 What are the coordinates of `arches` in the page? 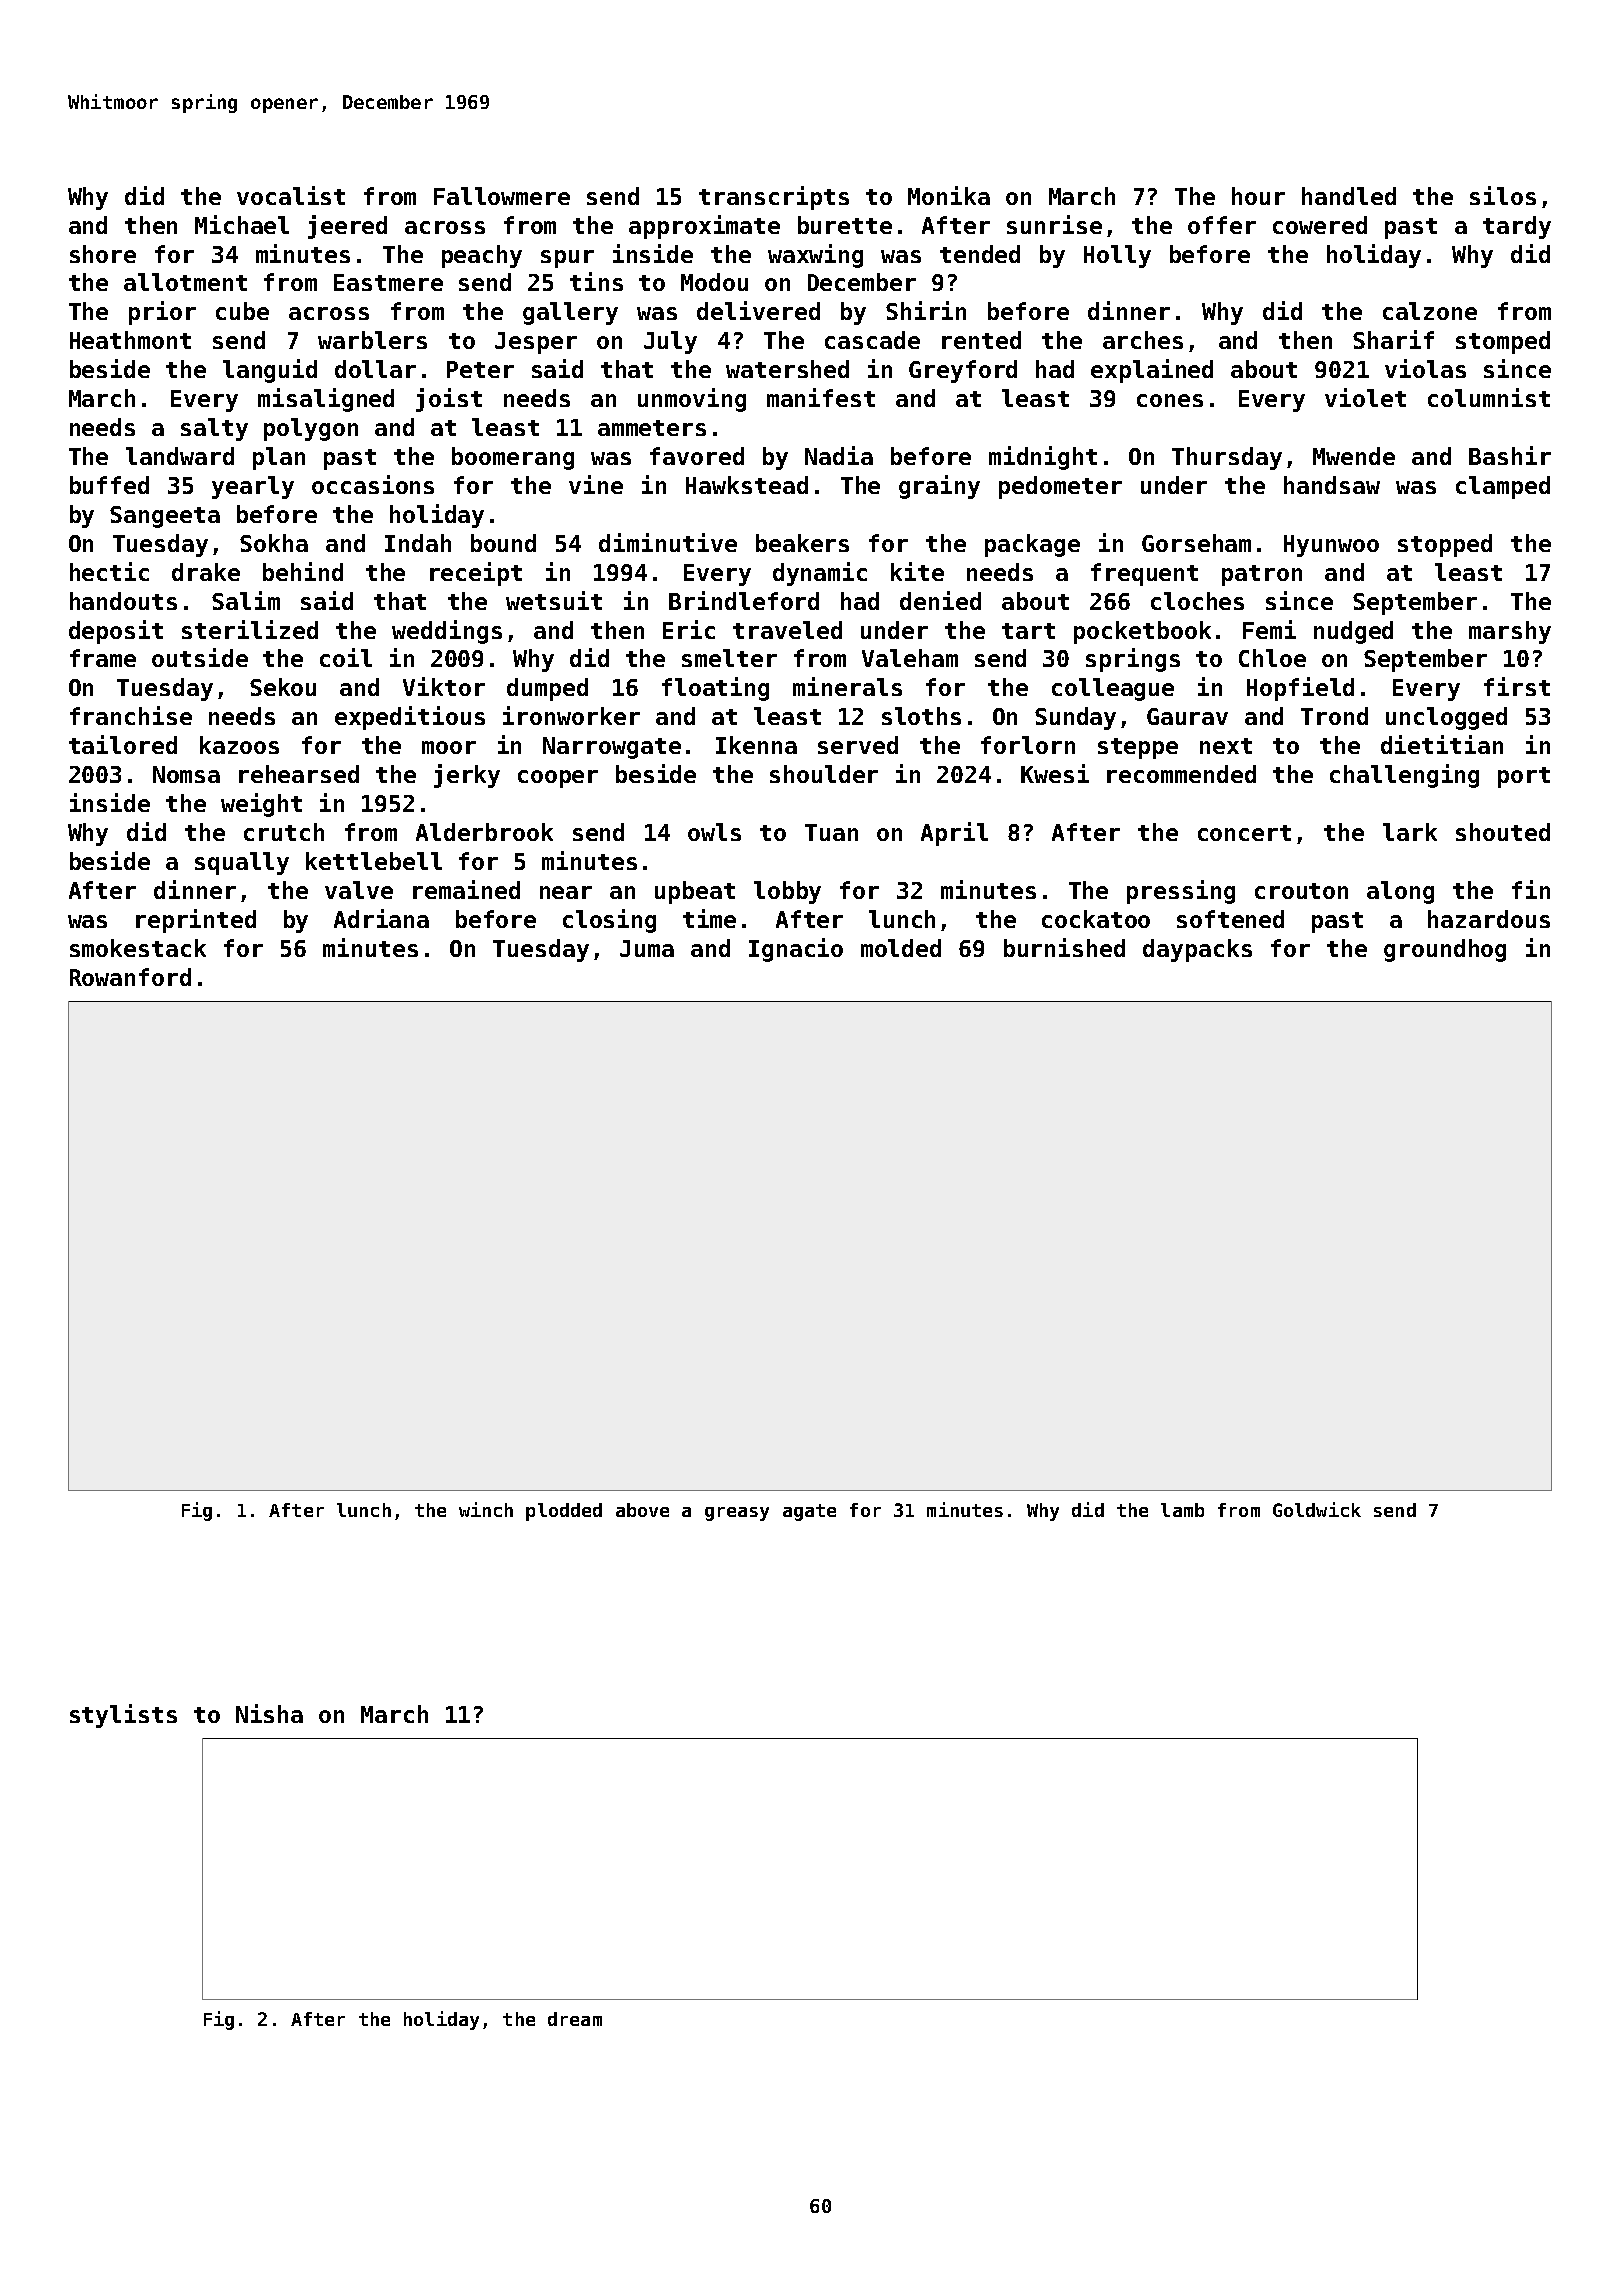 It's located at (1143, 340).
